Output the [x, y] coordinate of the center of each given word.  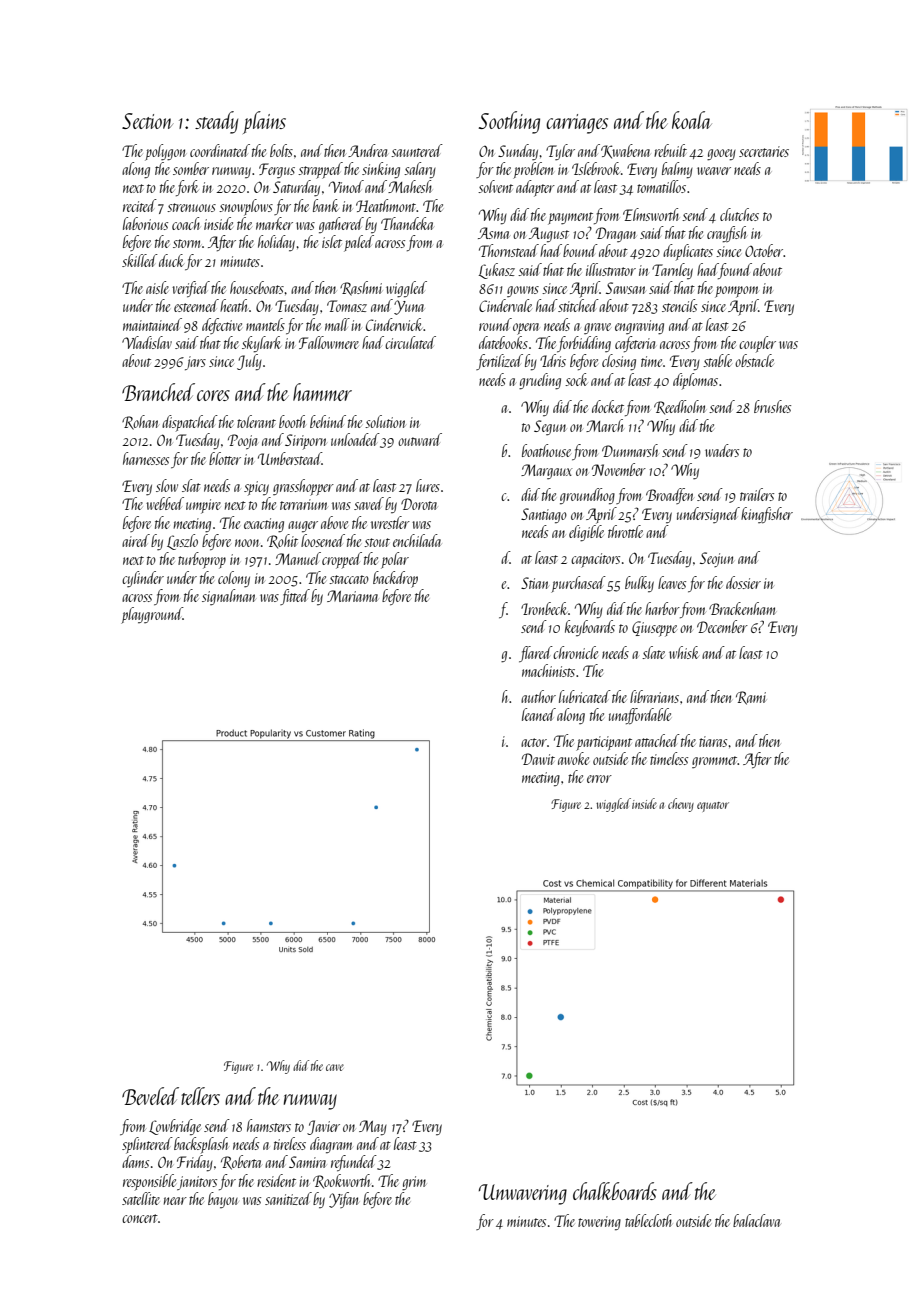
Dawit [538, 759]
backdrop [395, 579]
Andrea [367, 150]
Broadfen [670, 496]
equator [713, 807]
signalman [229, 597]
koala [692, 120]
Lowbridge [175, 1127]
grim [414, 1183]
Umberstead [290, 458]
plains [264, 122]
